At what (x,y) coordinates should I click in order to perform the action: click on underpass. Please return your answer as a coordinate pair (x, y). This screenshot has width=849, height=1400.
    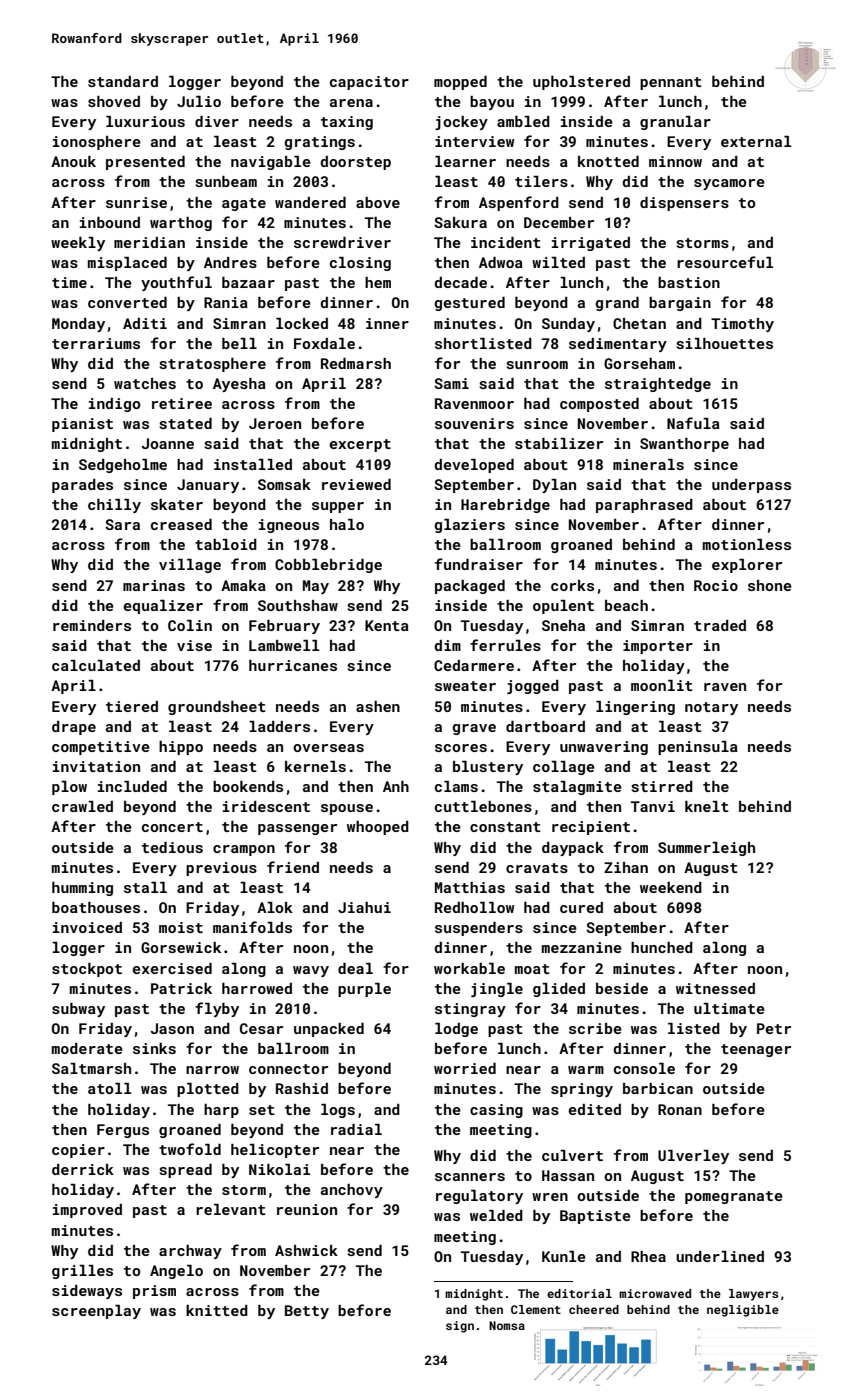
    Looking at the image, I should click on (751, 486).
